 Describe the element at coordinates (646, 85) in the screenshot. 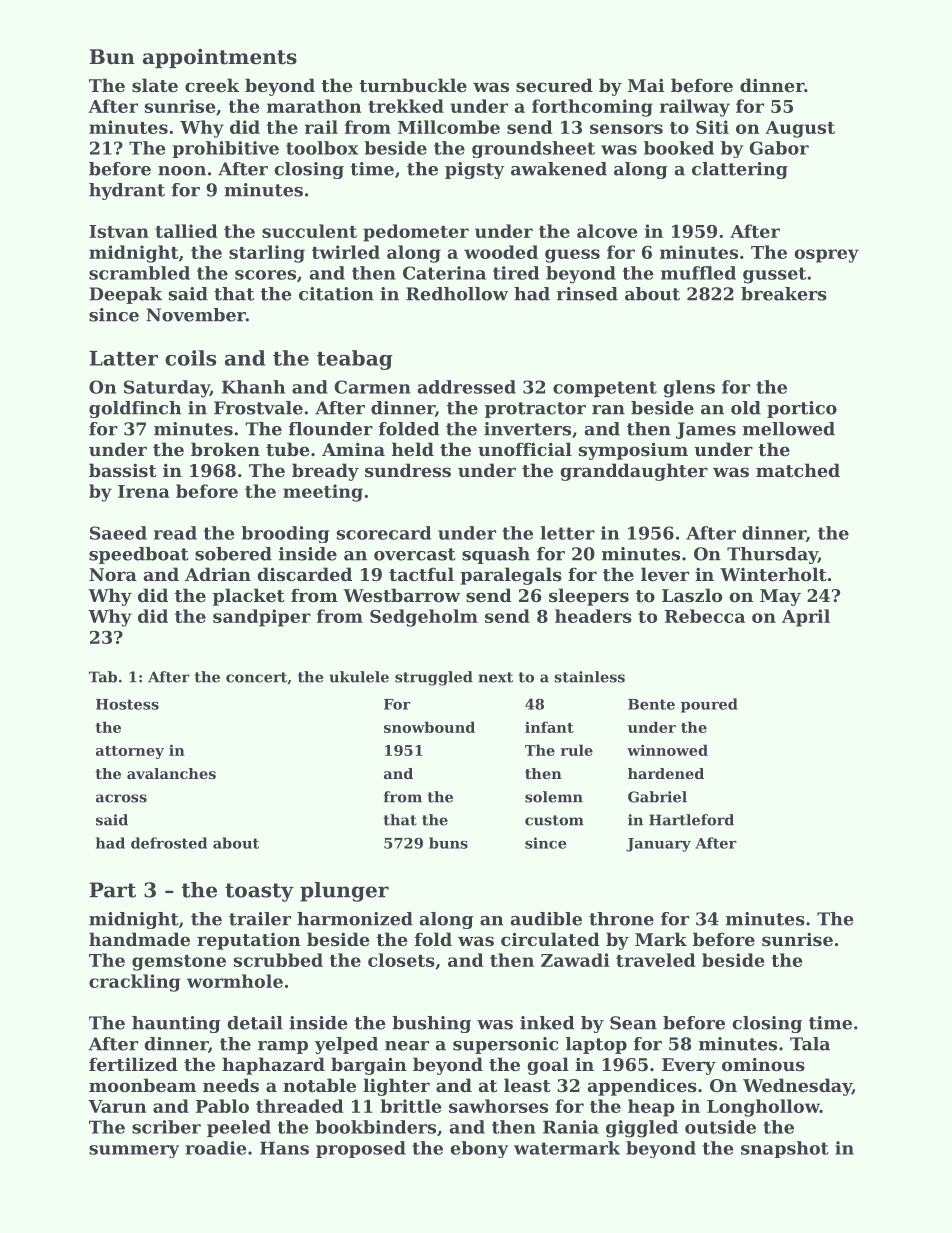

I see `Mai` at that location.
